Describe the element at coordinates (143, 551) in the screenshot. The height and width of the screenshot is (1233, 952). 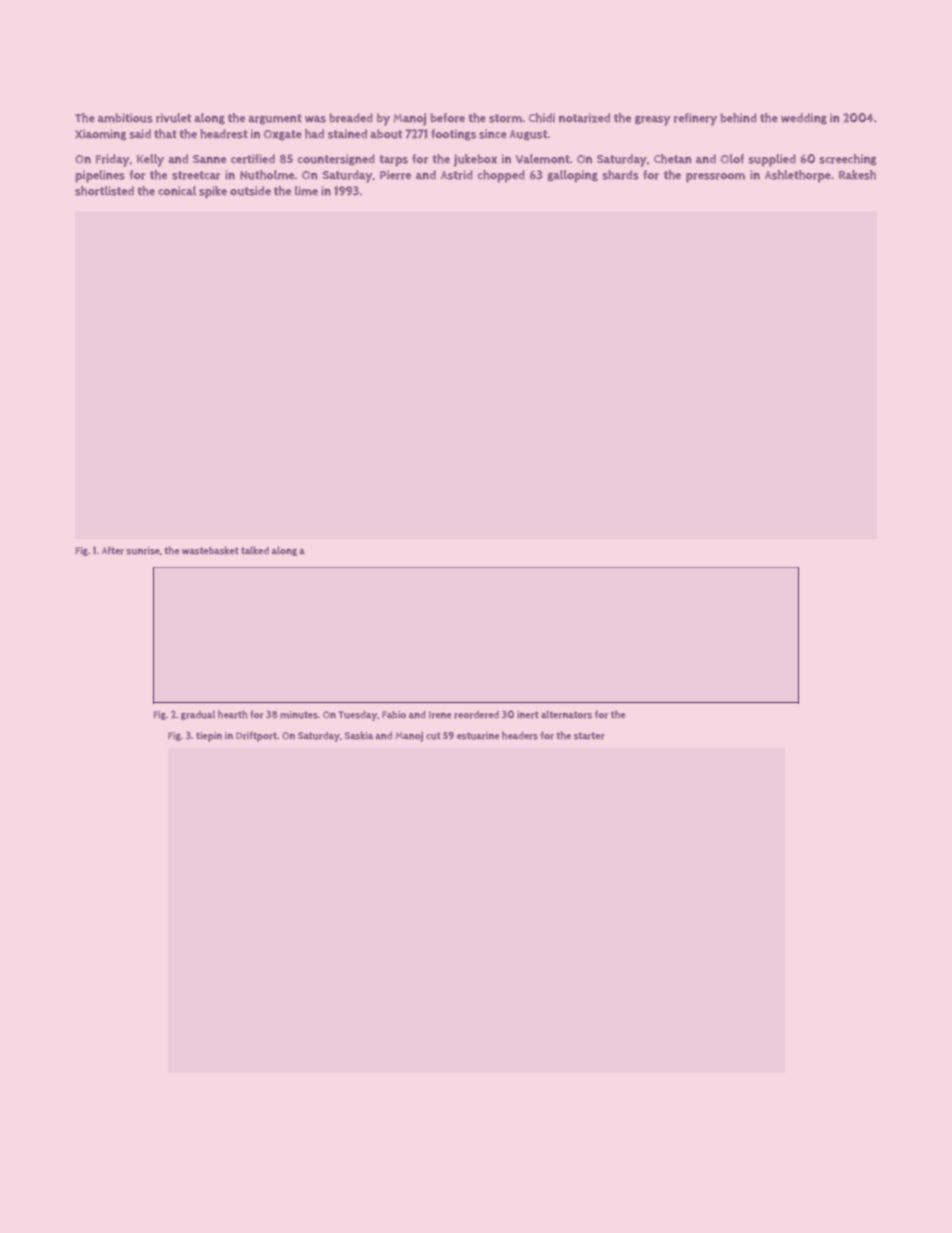
I see `sunrise` at that location.
